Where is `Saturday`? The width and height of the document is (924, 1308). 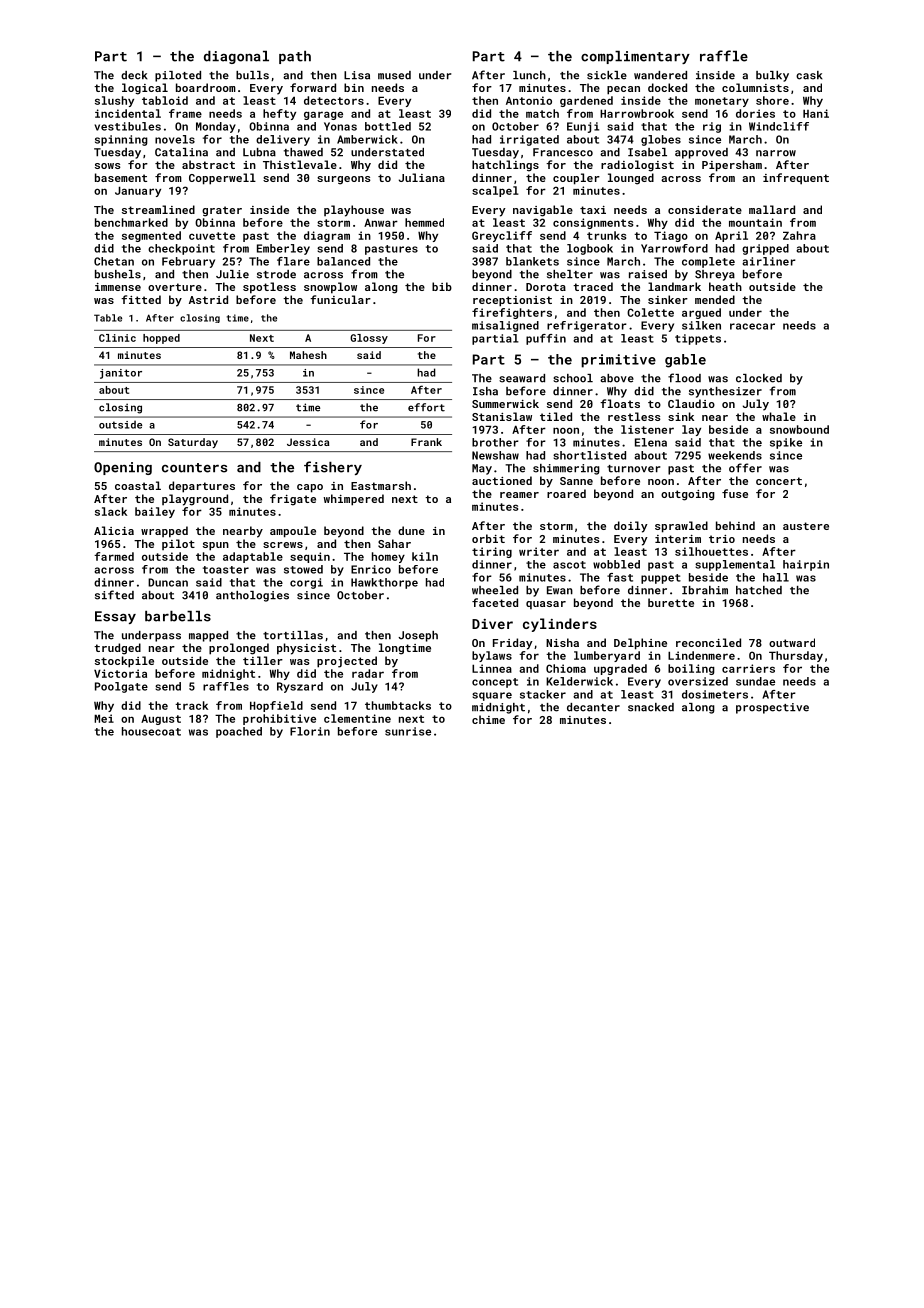 Saturday is located at coordinates (193, 443).
